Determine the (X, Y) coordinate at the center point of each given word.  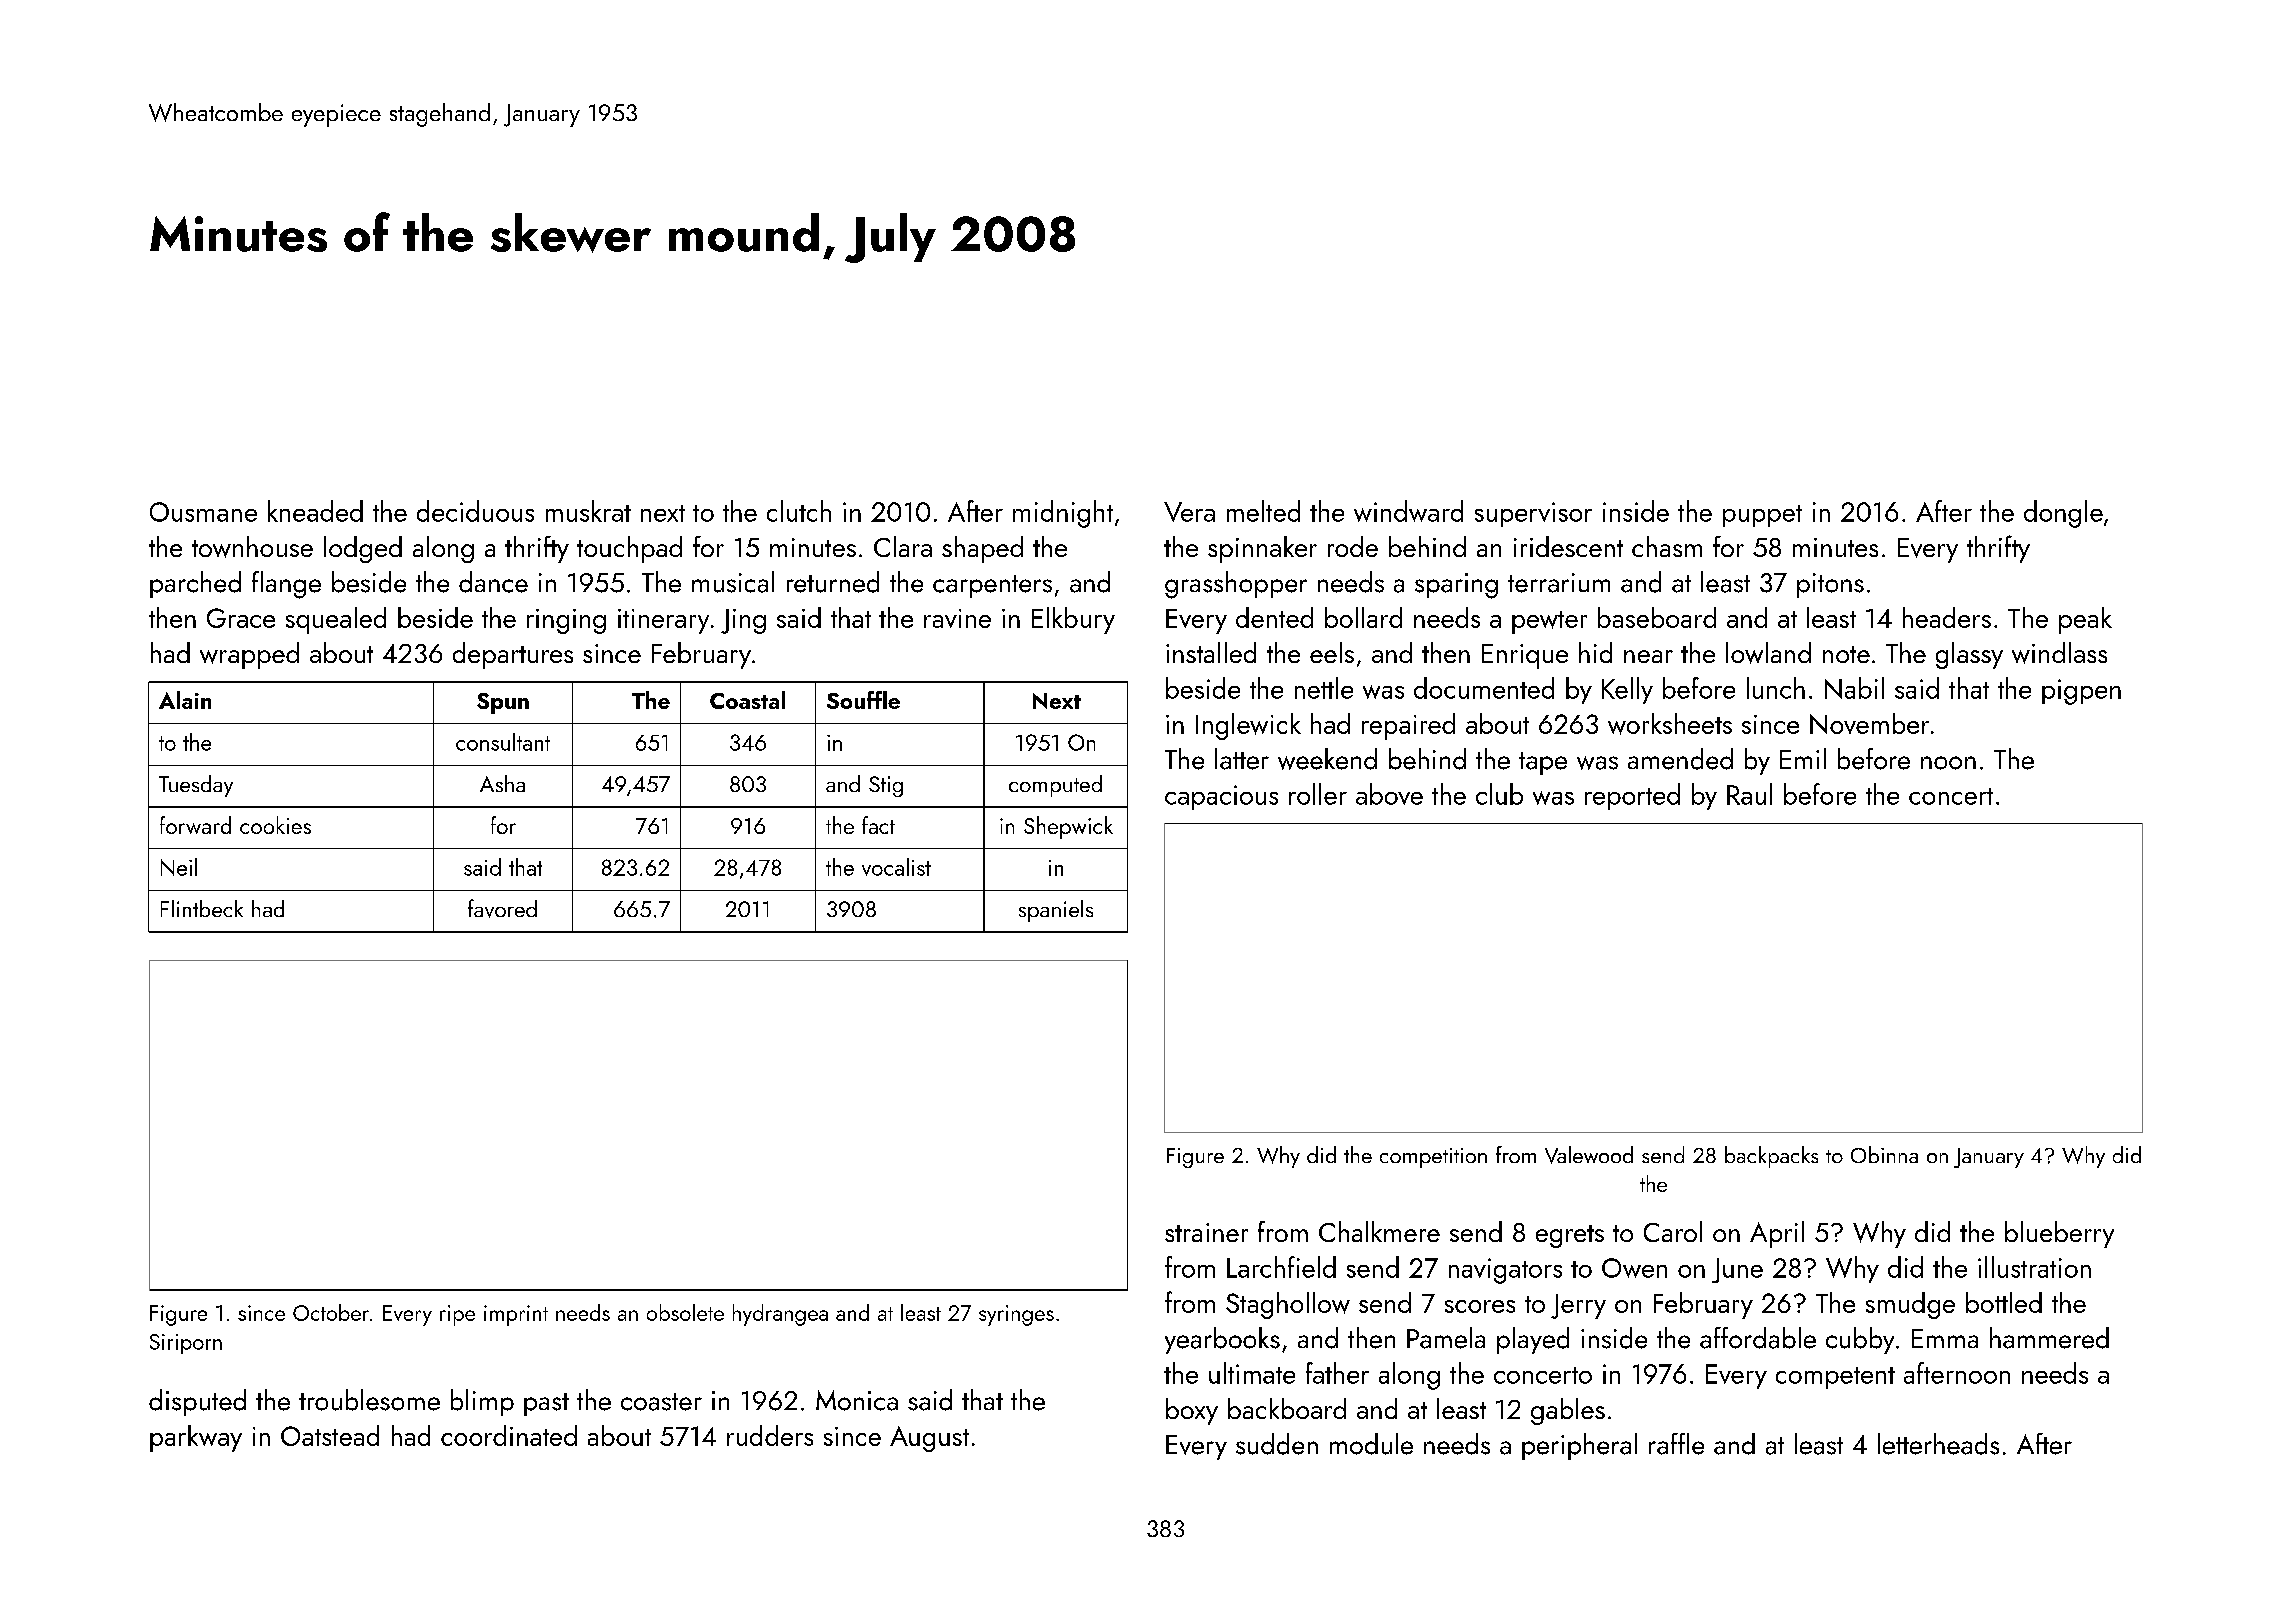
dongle (2063, 514)
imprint (516, 1315)
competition (1433, 1158)
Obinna (1884, 1154)
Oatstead (330, 1435)
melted (1263, 511)
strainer (1206, 1232)
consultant (503, 742)
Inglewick (1248, 726)
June (1737, 1270)
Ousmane (203, 512)
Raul (1749, 794)
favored (502, 908)
